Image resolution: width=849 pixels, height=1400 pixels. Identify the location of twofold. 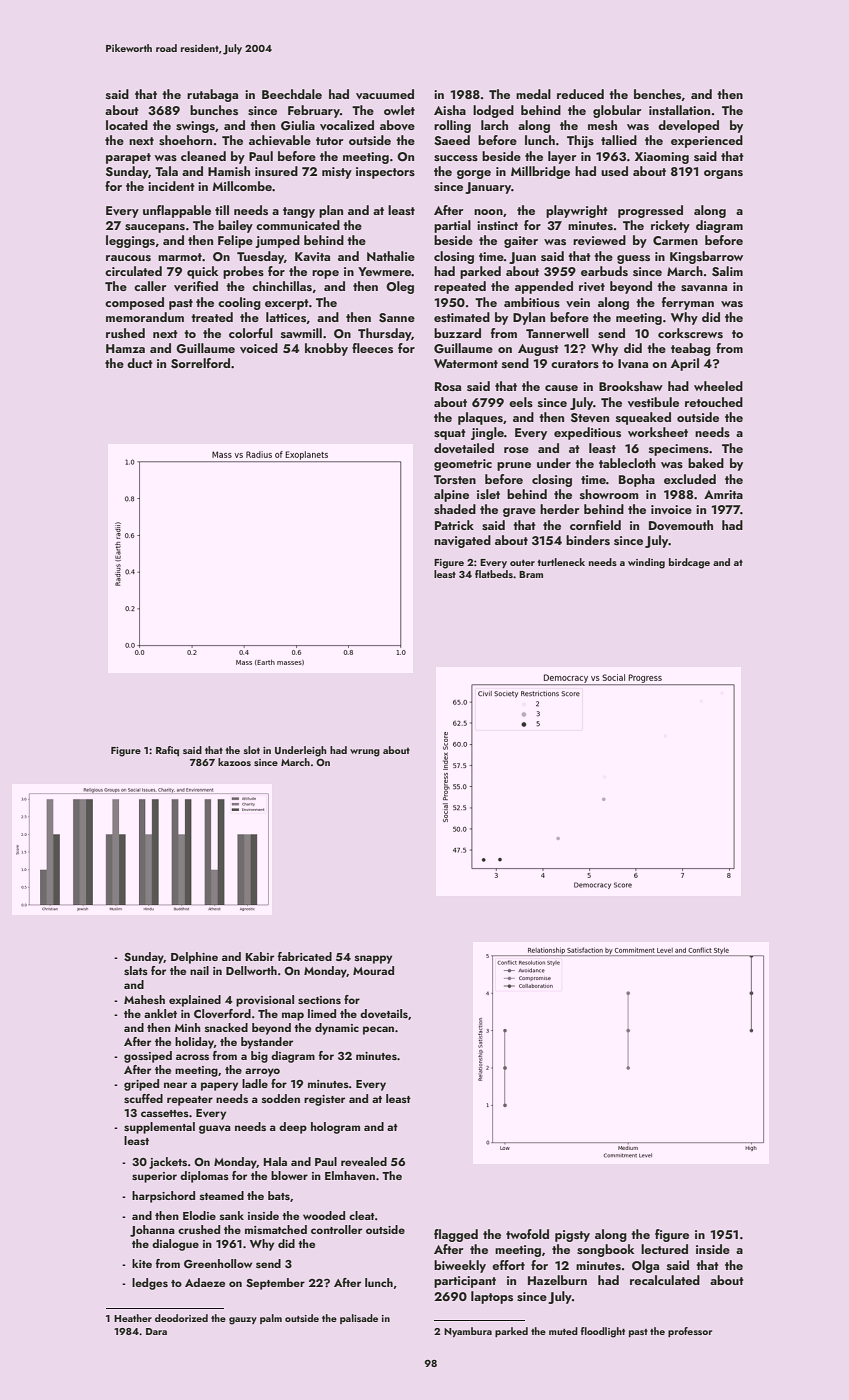
(527, 1234).
